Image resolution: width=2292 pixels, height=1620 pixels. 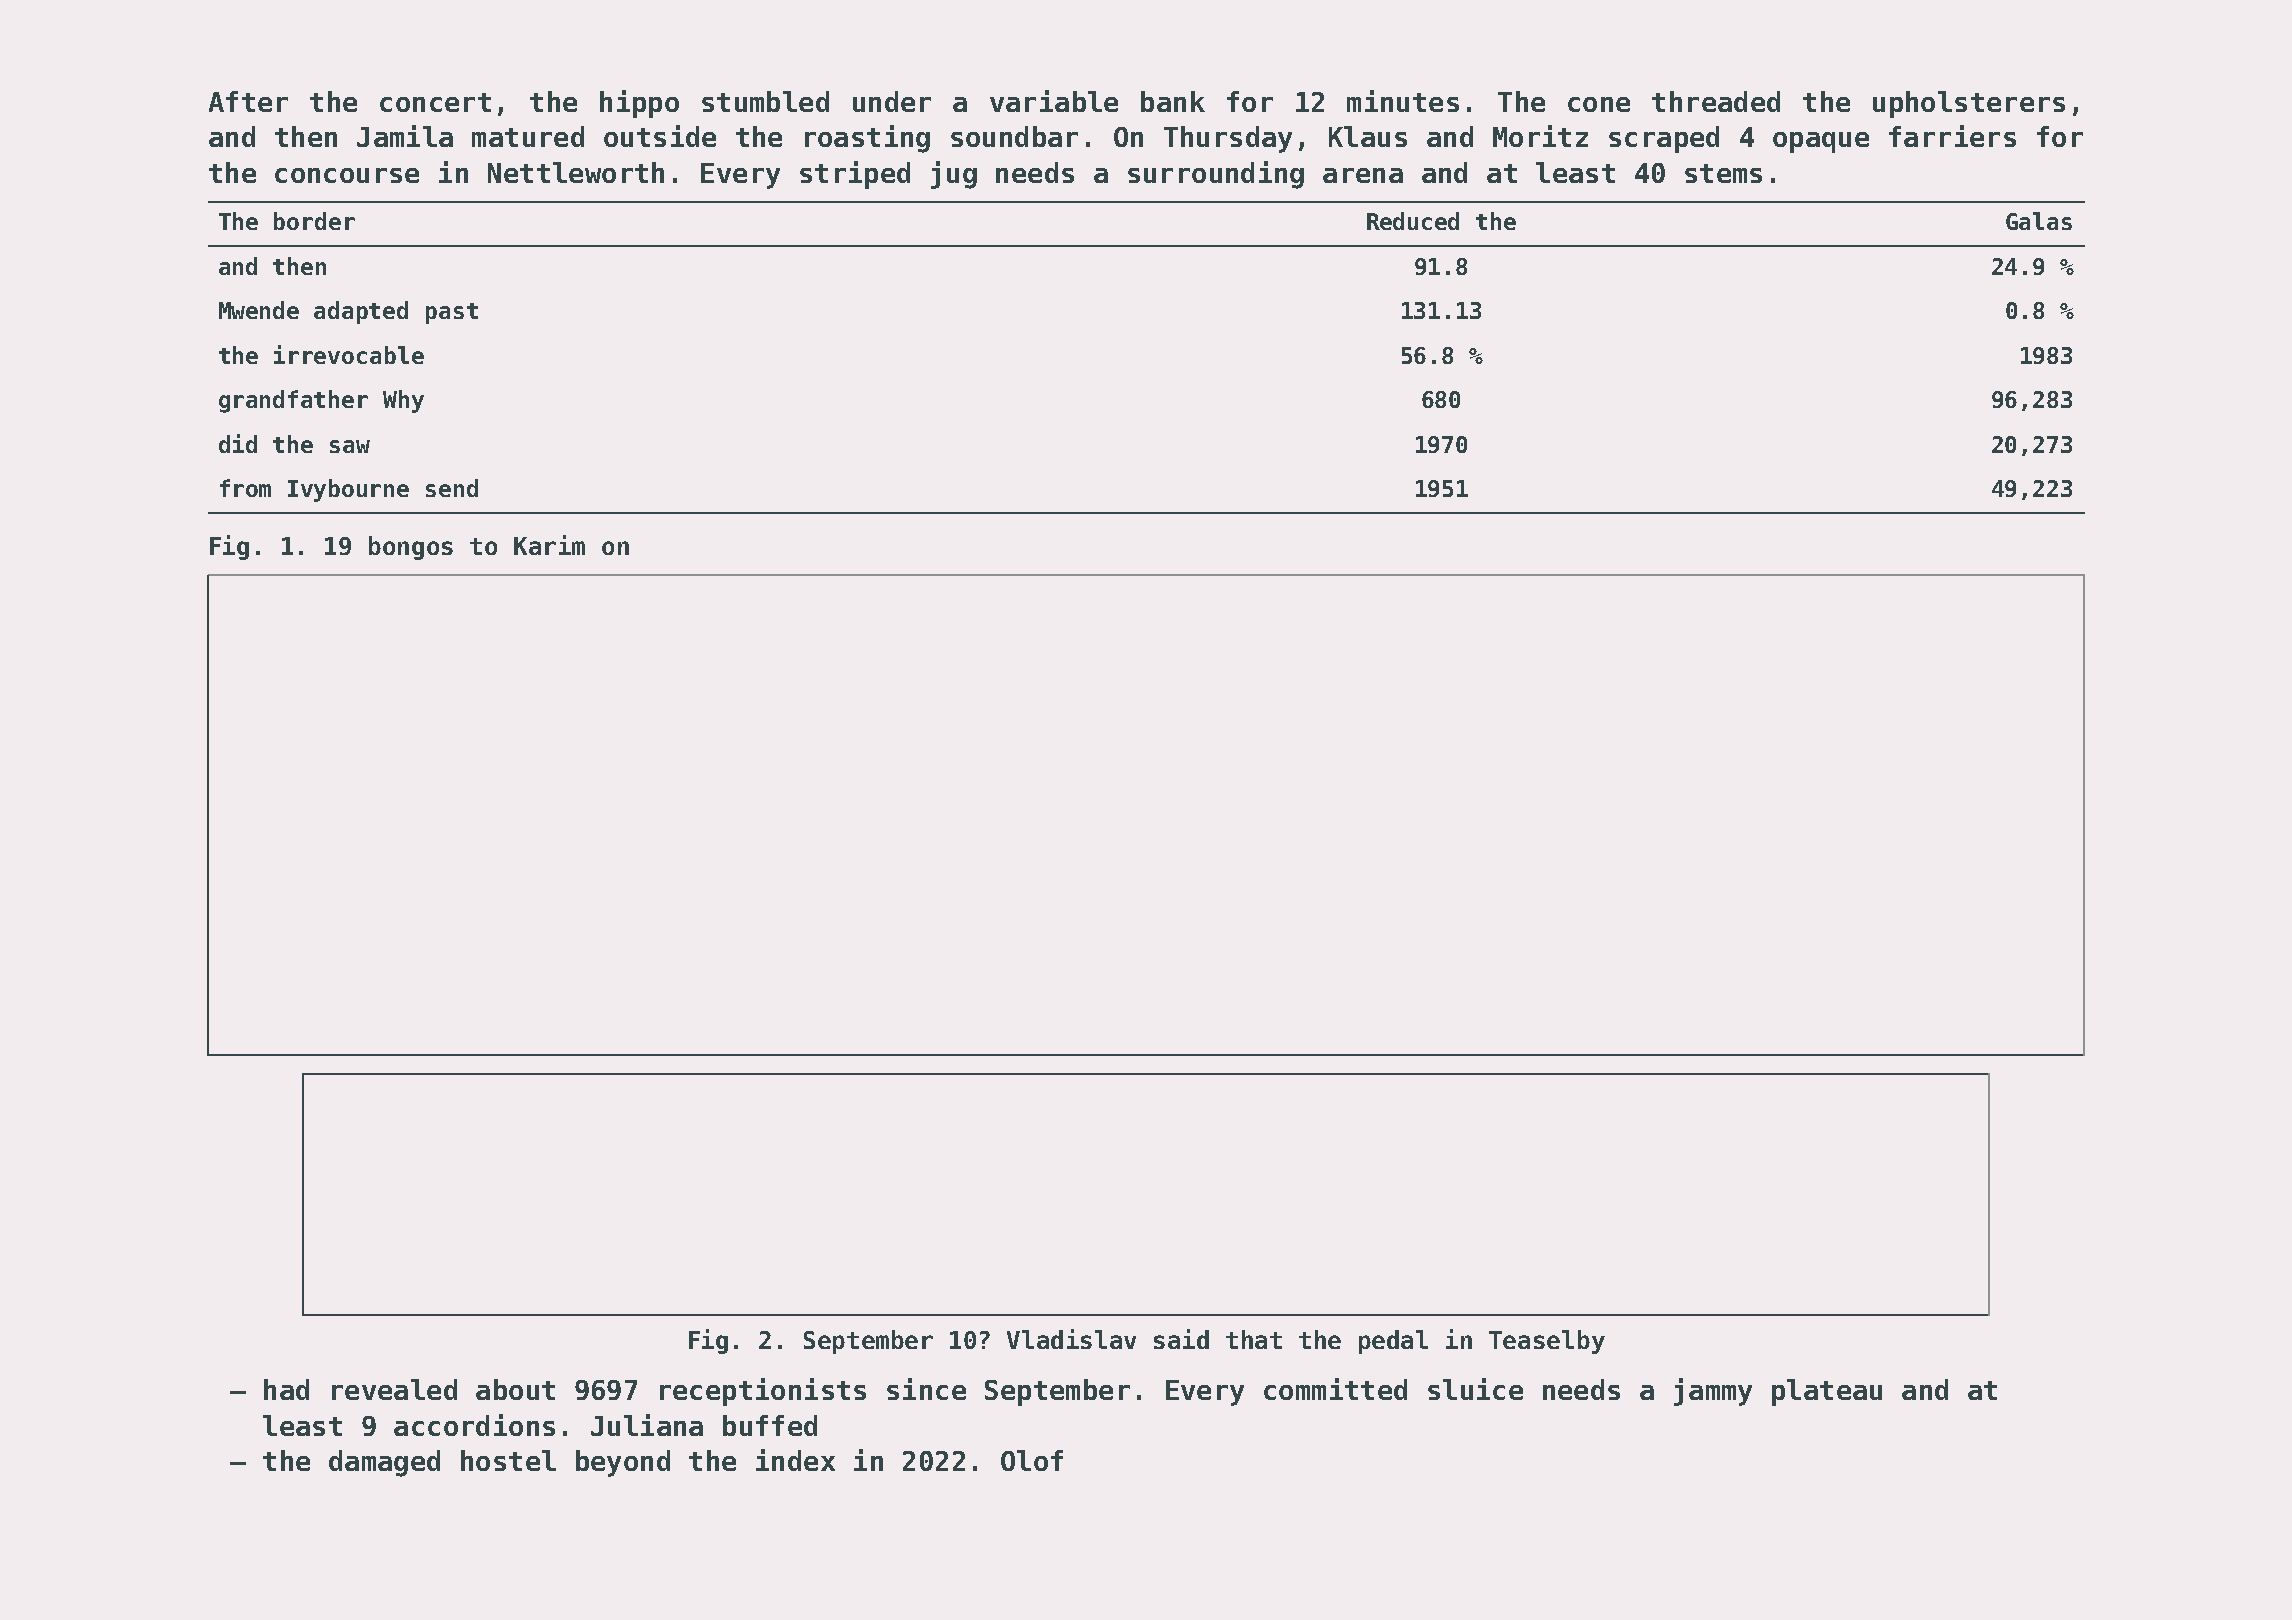 What do you see at coordinates (411, 548) in the screenshot?
I see `bongos` at bounding box center [411, 548].
